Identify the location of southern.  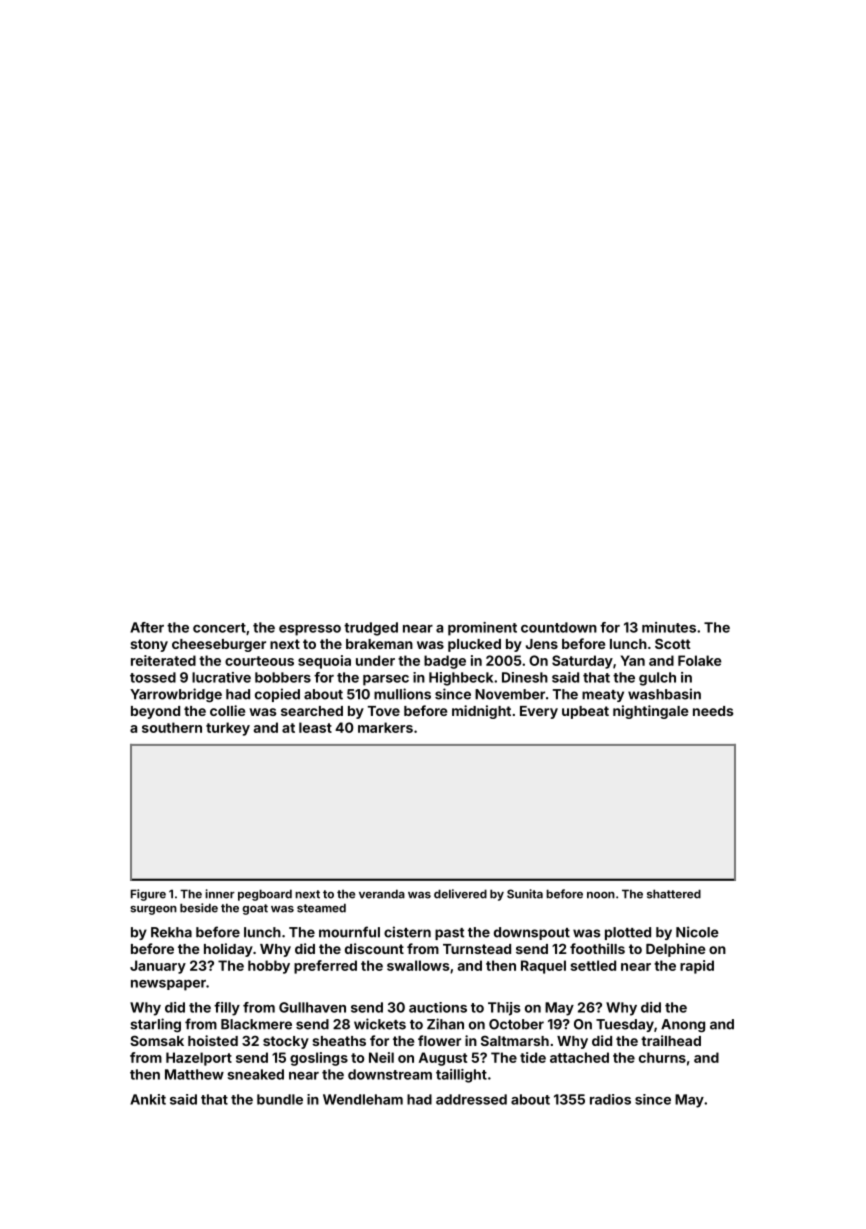
(172, 727).
